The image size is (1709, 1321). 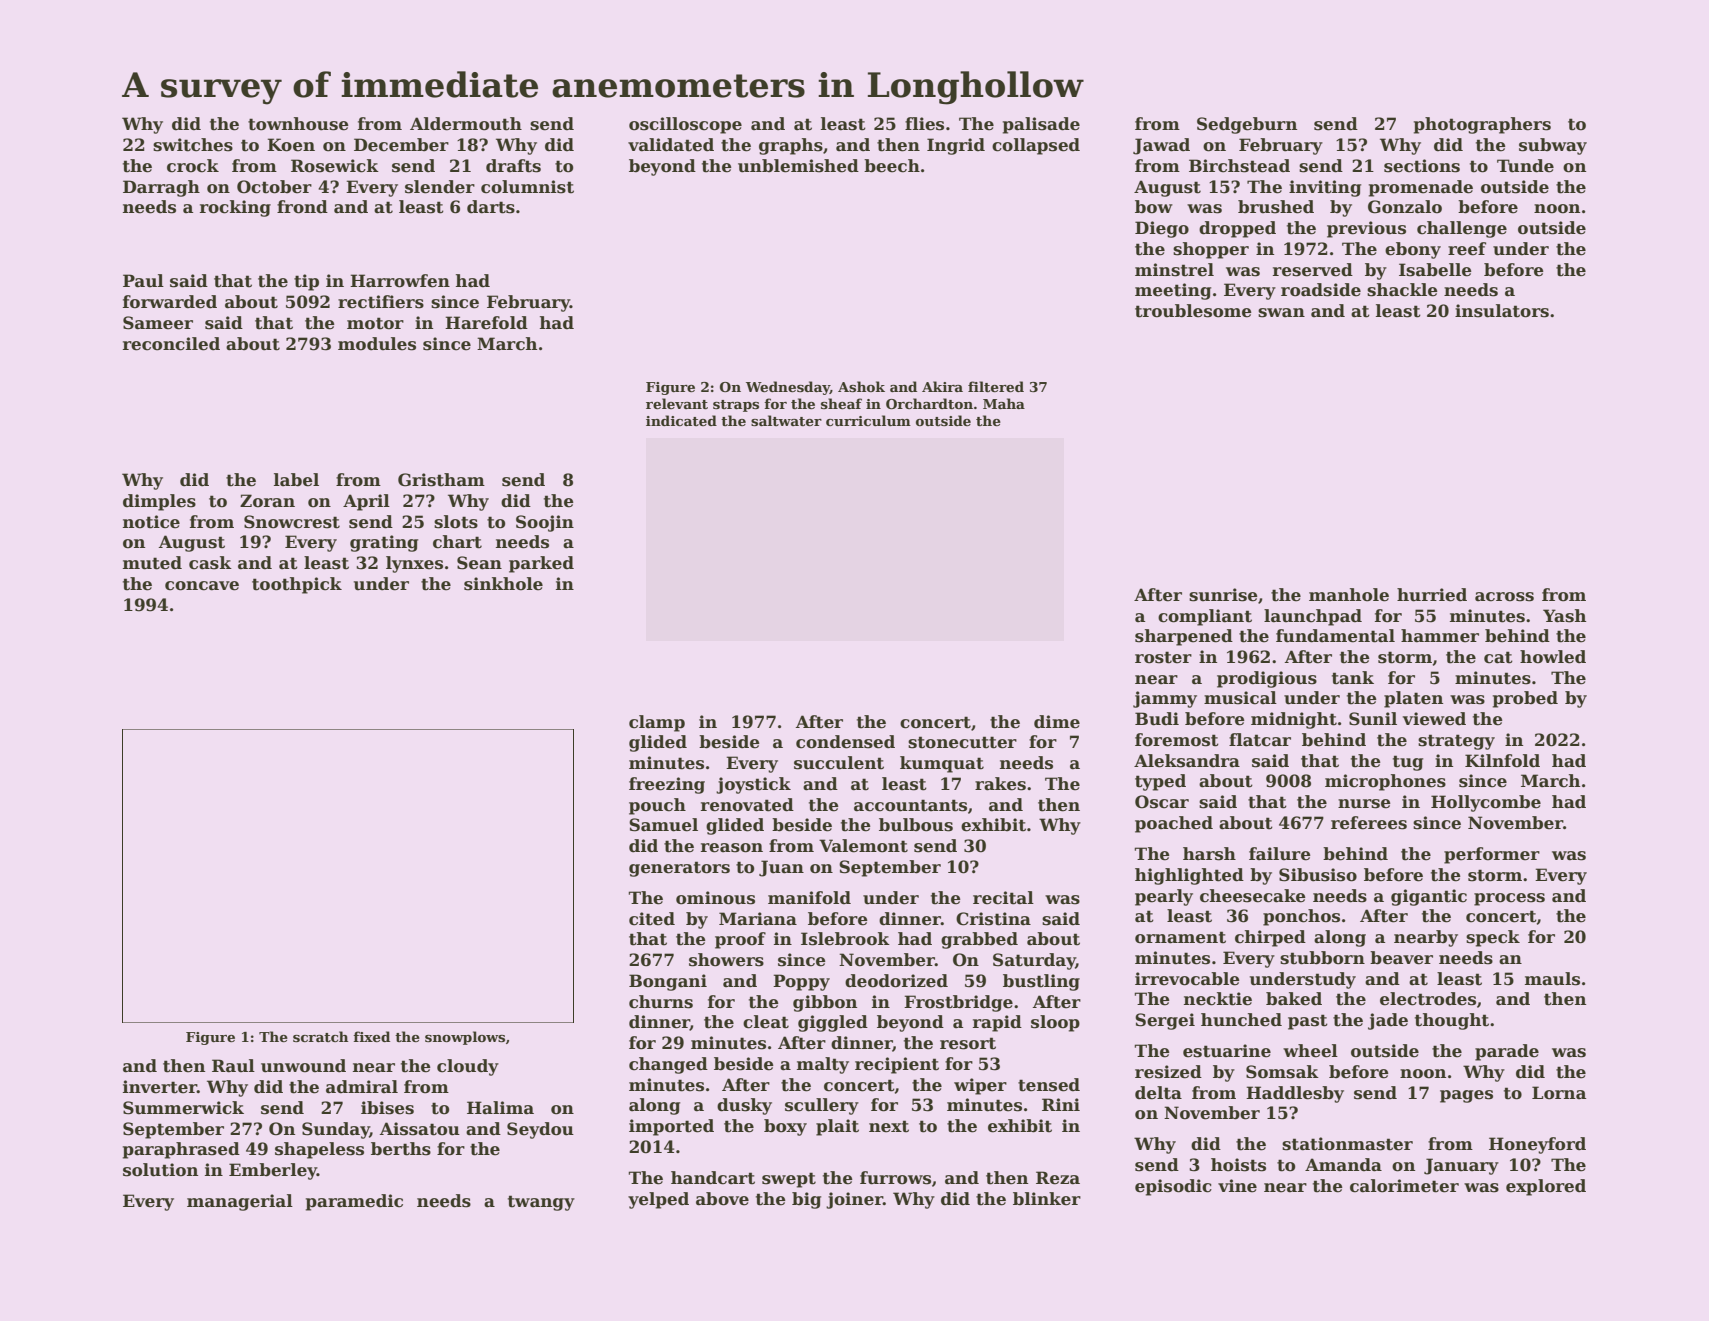 What do you see at coordinates (980, 1086) in the image?
I see `wiper` at bounding box center [980, 1086].
